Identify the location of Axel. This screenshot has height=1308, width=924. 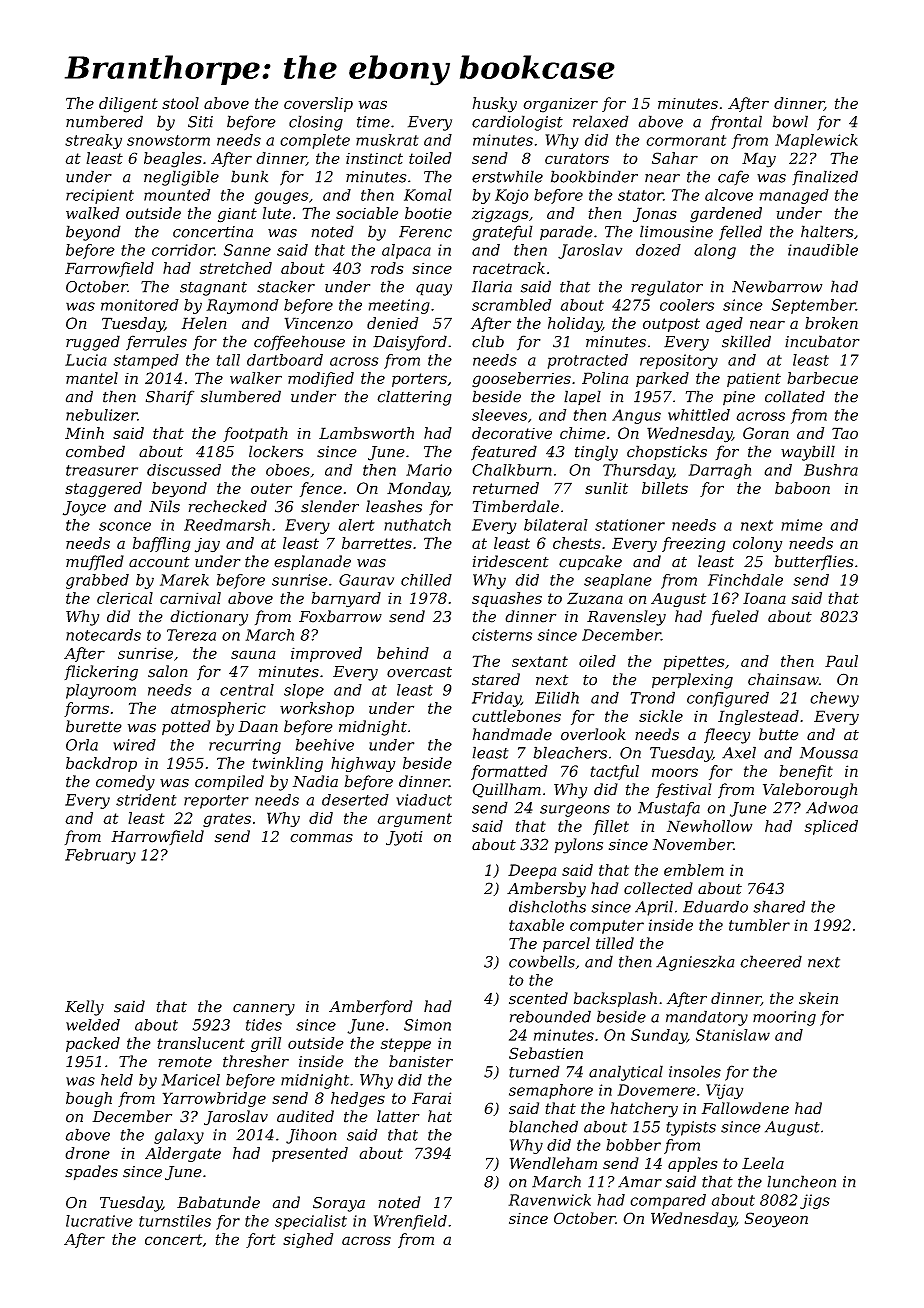
(739, 752).
